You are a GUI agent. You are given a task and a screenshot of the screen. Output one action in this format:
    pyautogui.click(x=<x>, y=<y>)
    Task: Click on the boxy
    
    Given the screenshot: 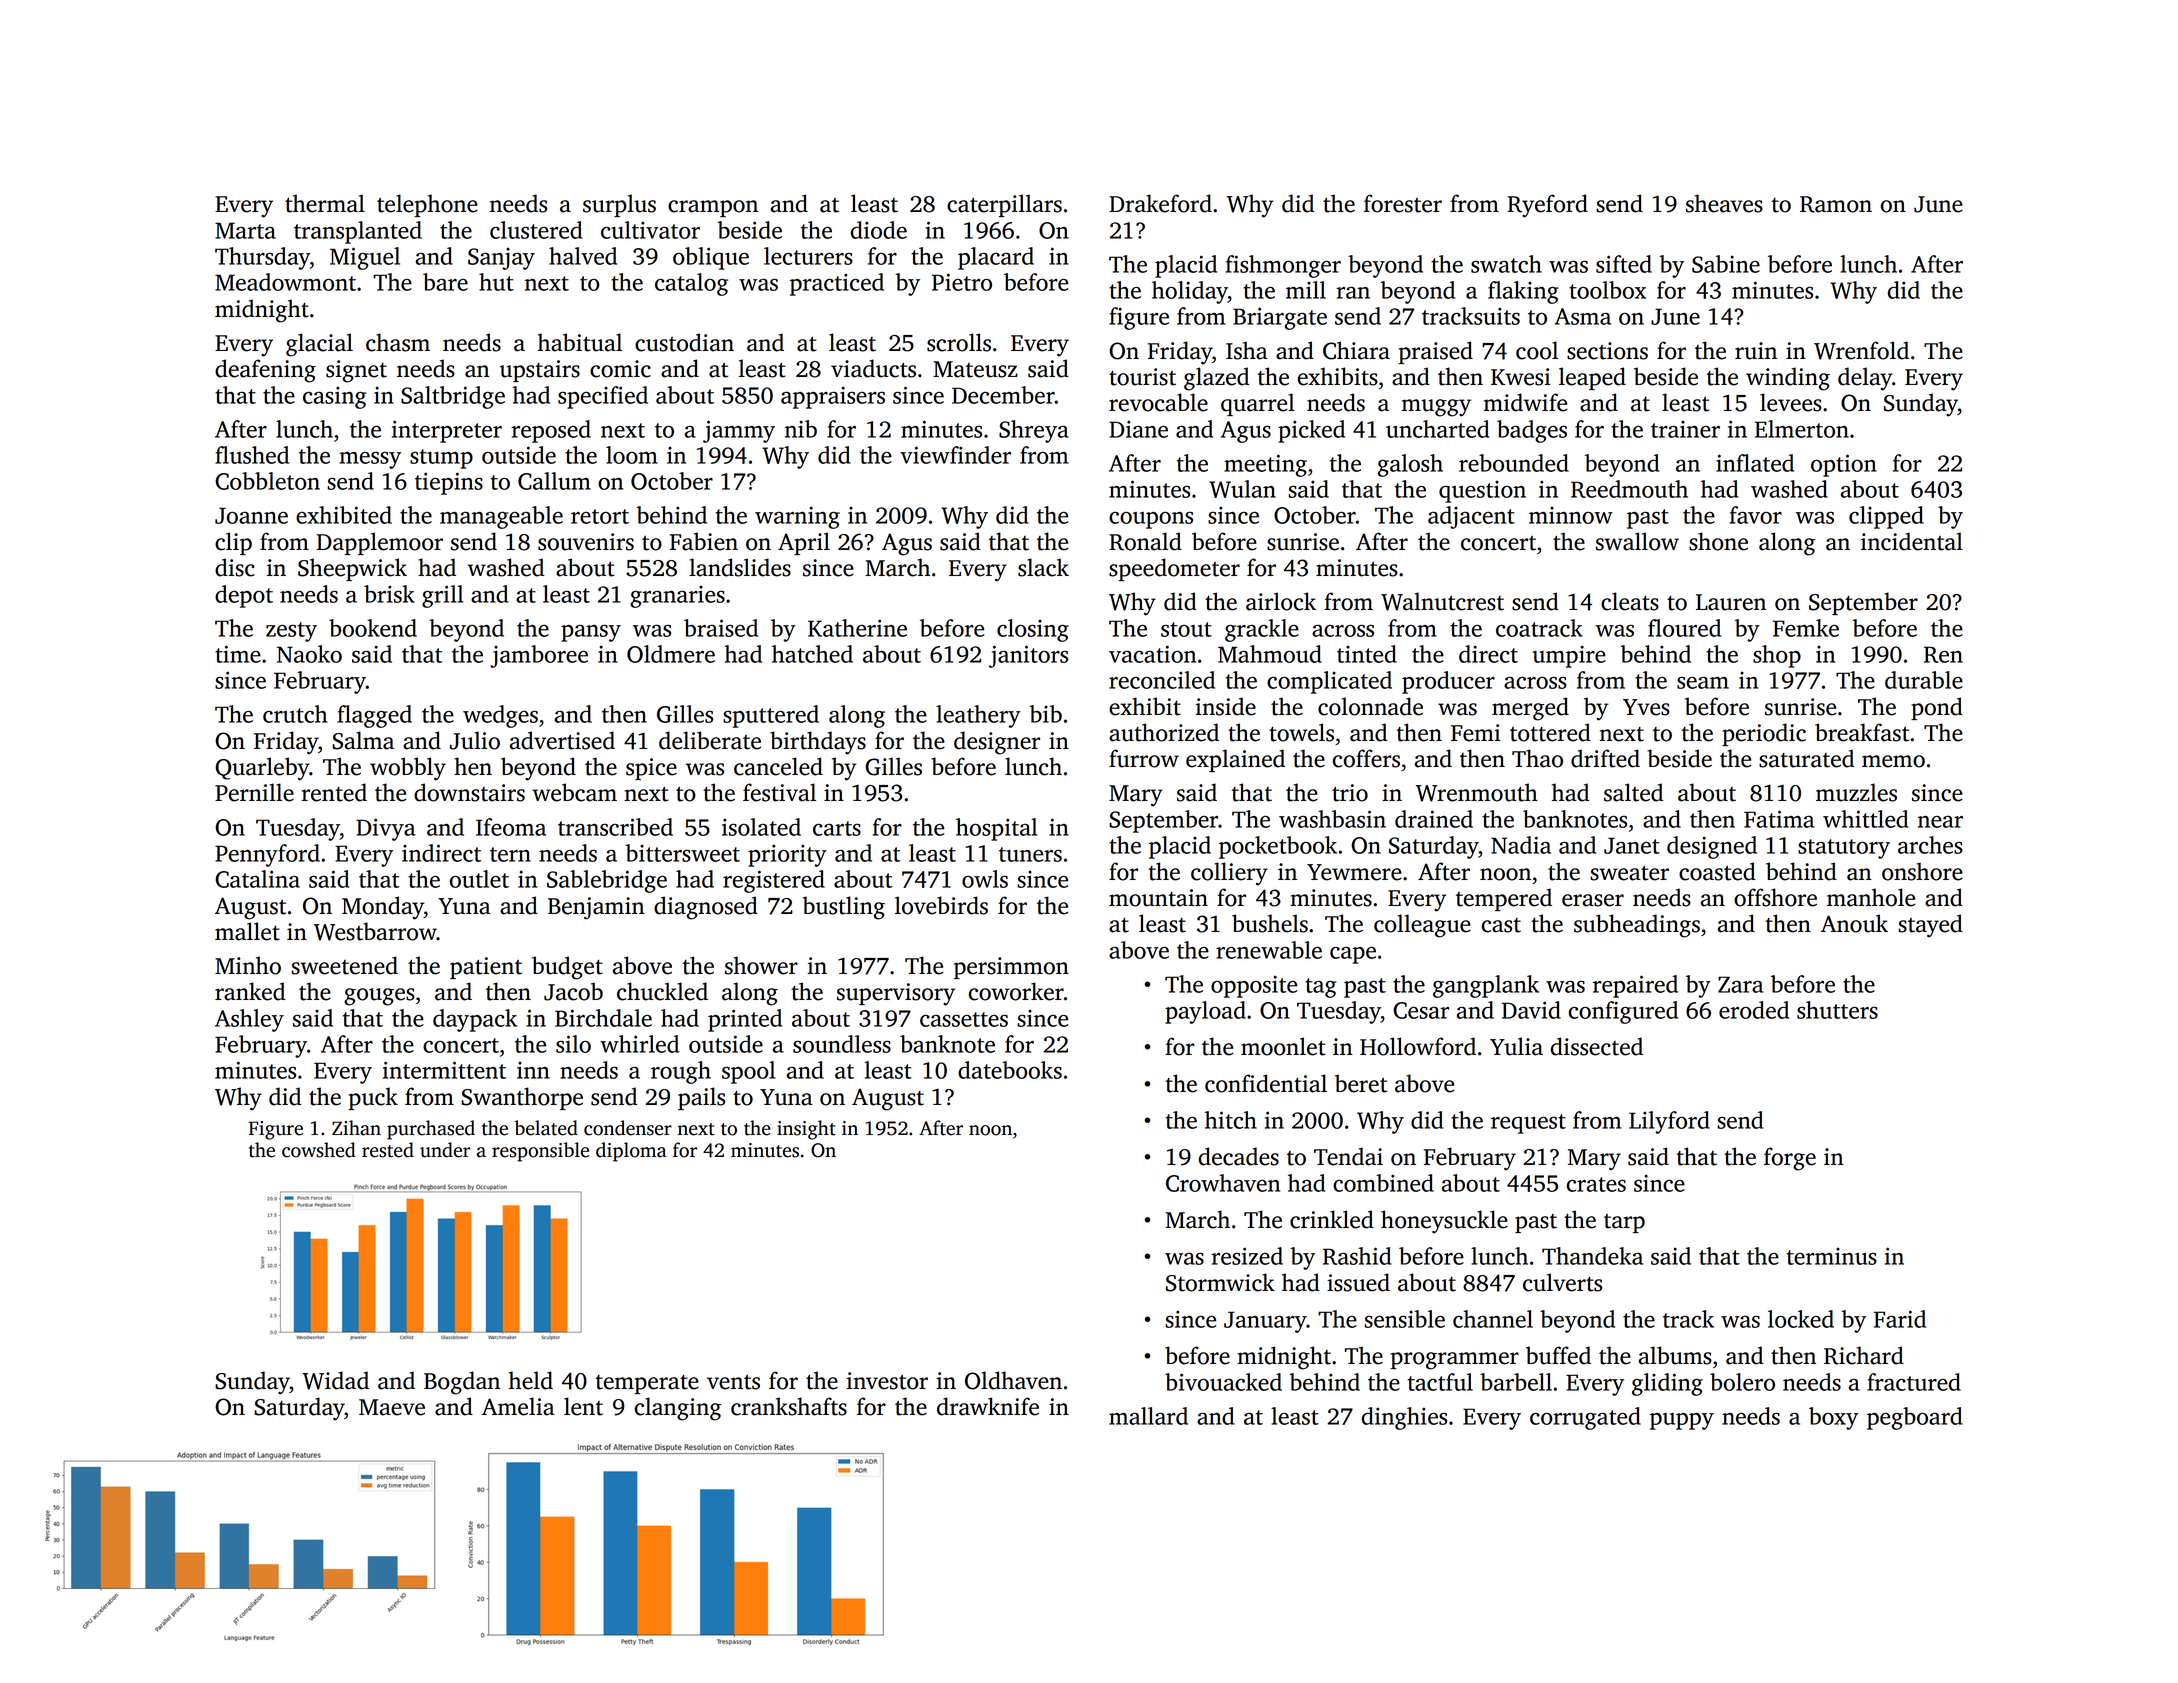 What is the action you would take?
    pyautogui.click(x=1833, y=1418)
